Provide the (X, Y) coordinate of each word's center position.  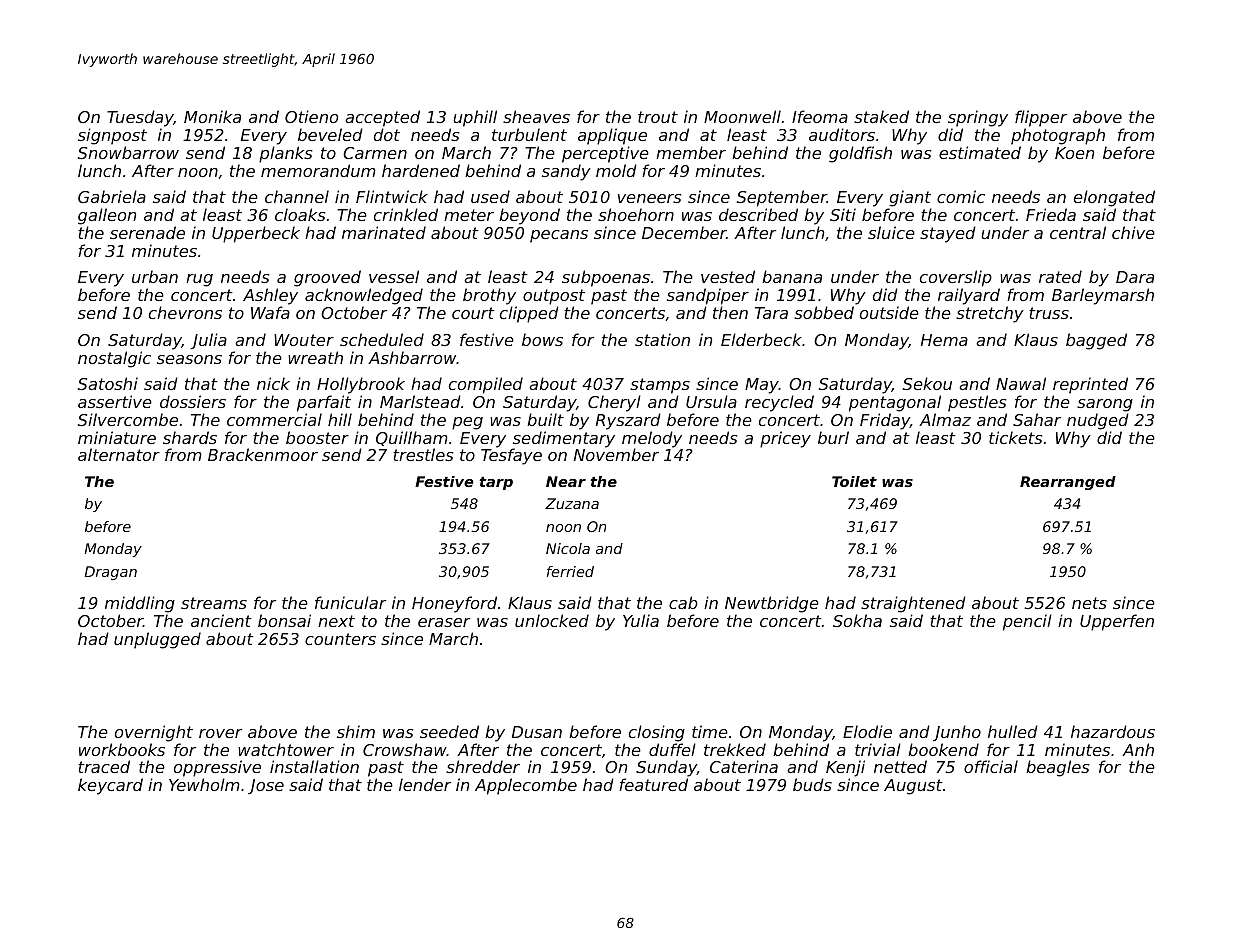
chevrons (185, 312)
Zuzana (572, 503)
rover (220, 733)
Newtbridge (772, 604)
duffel (672, 749)
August (913, 787)
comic (961, 196)
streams (214, 603)
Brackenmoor (263, 454)
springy (978, 118)
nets (1089, 603)
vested (728, 276)
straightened (913, 604)
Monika (212, 116)
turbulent (529, 134)
